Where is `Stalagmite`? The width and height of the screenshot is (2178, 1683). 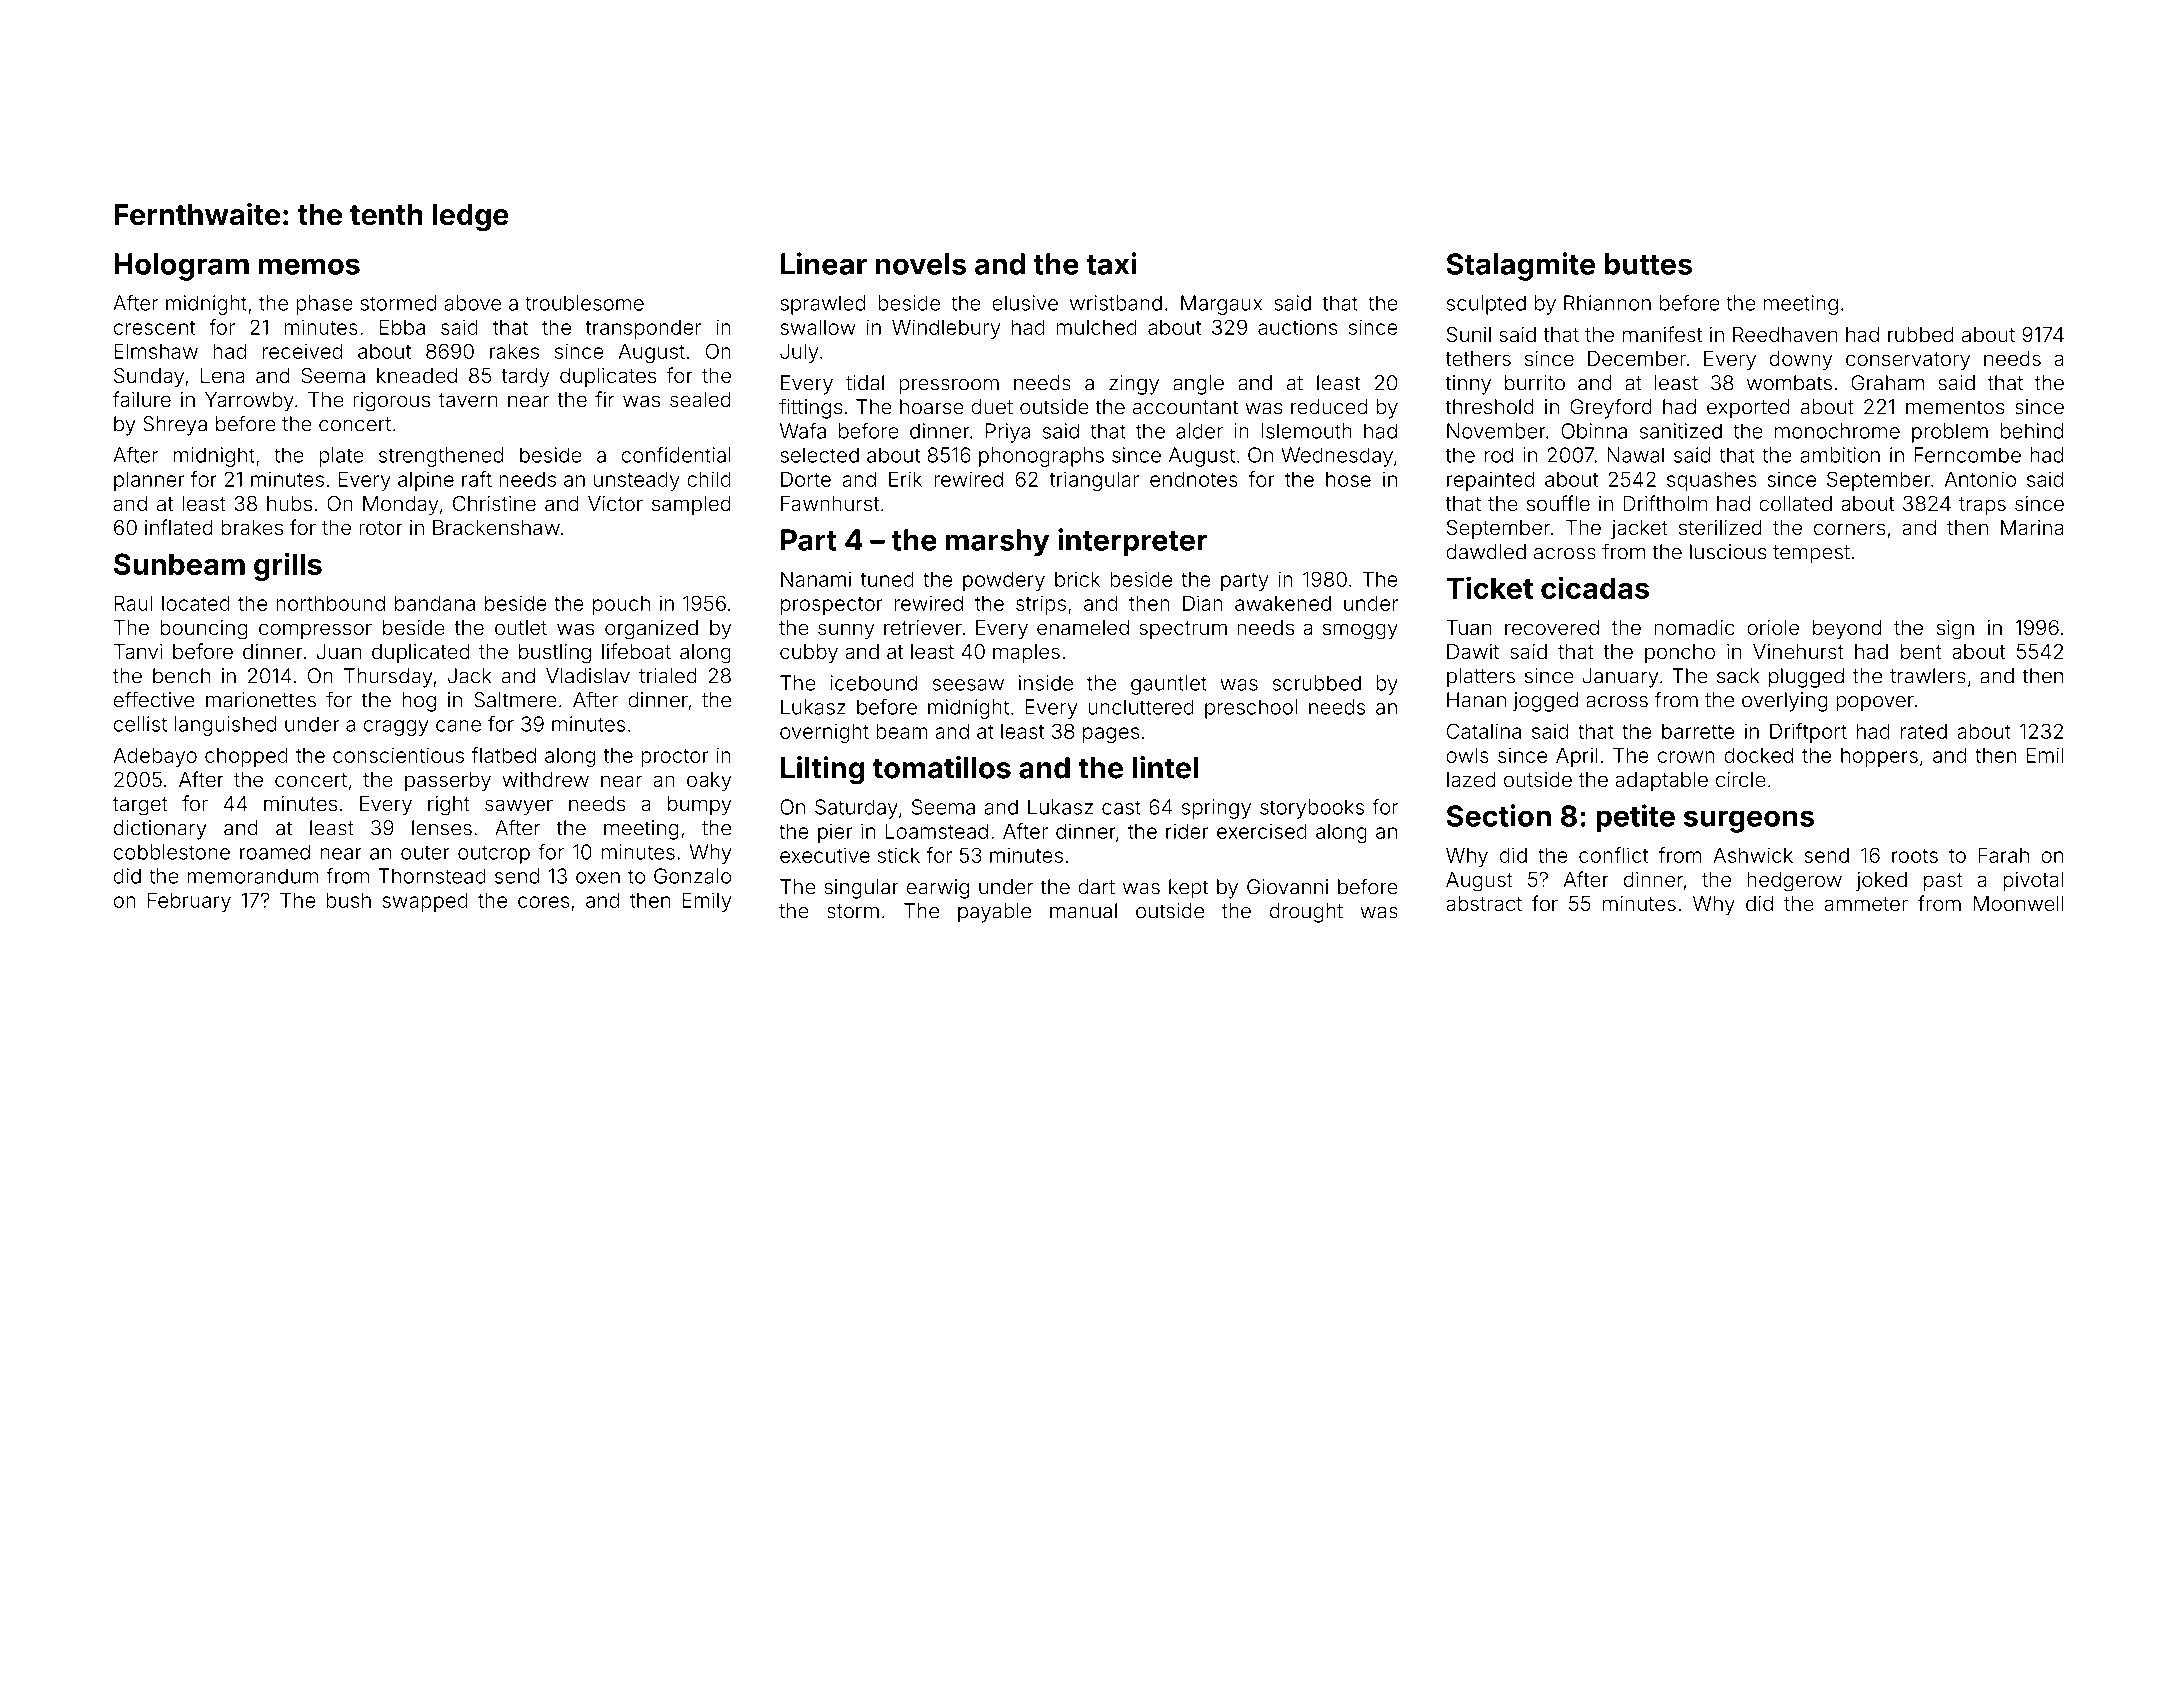 Stalagmite is located at coordinates (1520, 266).
